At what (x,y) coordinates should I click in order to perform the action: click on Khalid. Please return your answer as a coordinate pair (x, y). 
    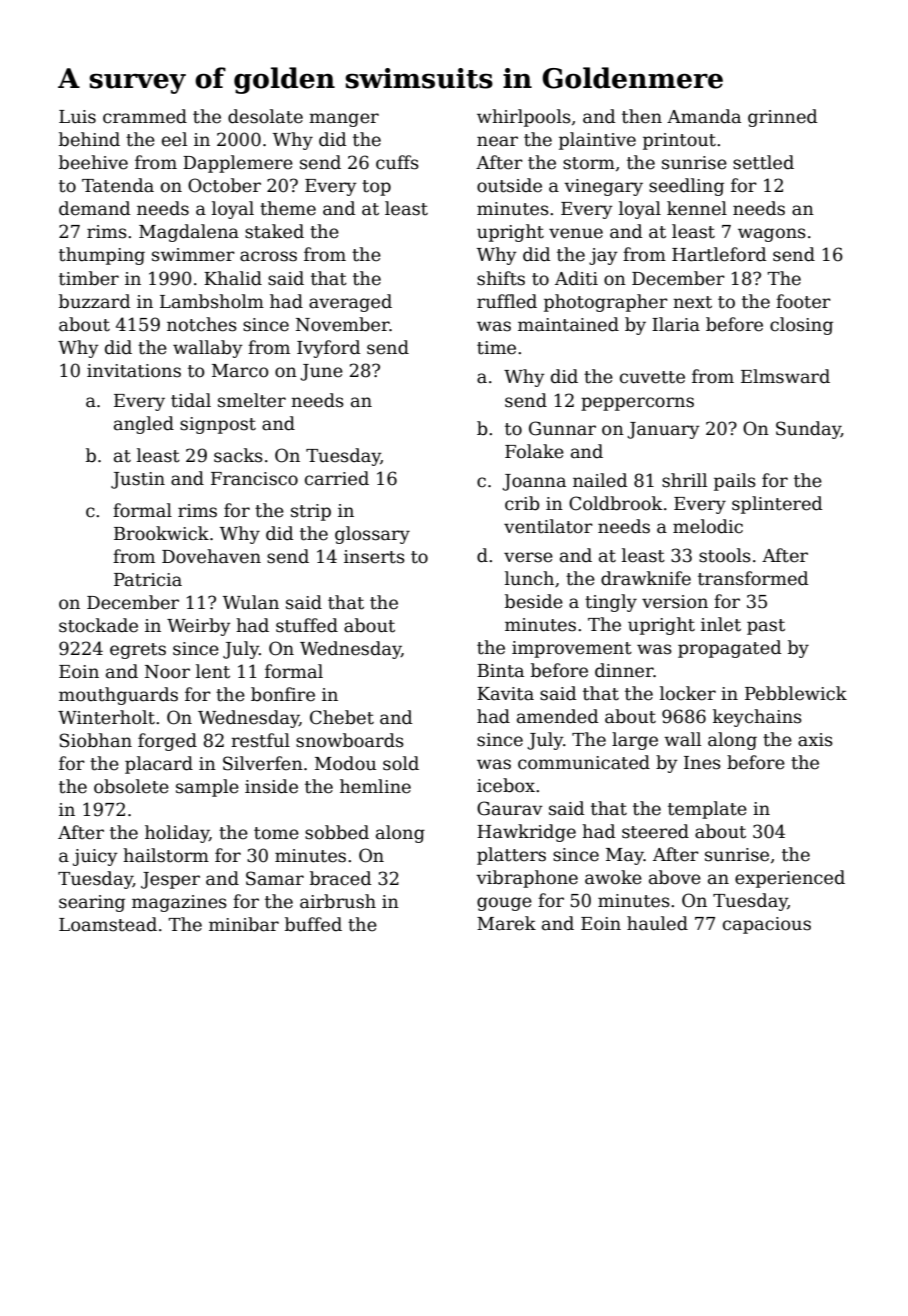
    Looking at the image, I should click on (233, 278).
